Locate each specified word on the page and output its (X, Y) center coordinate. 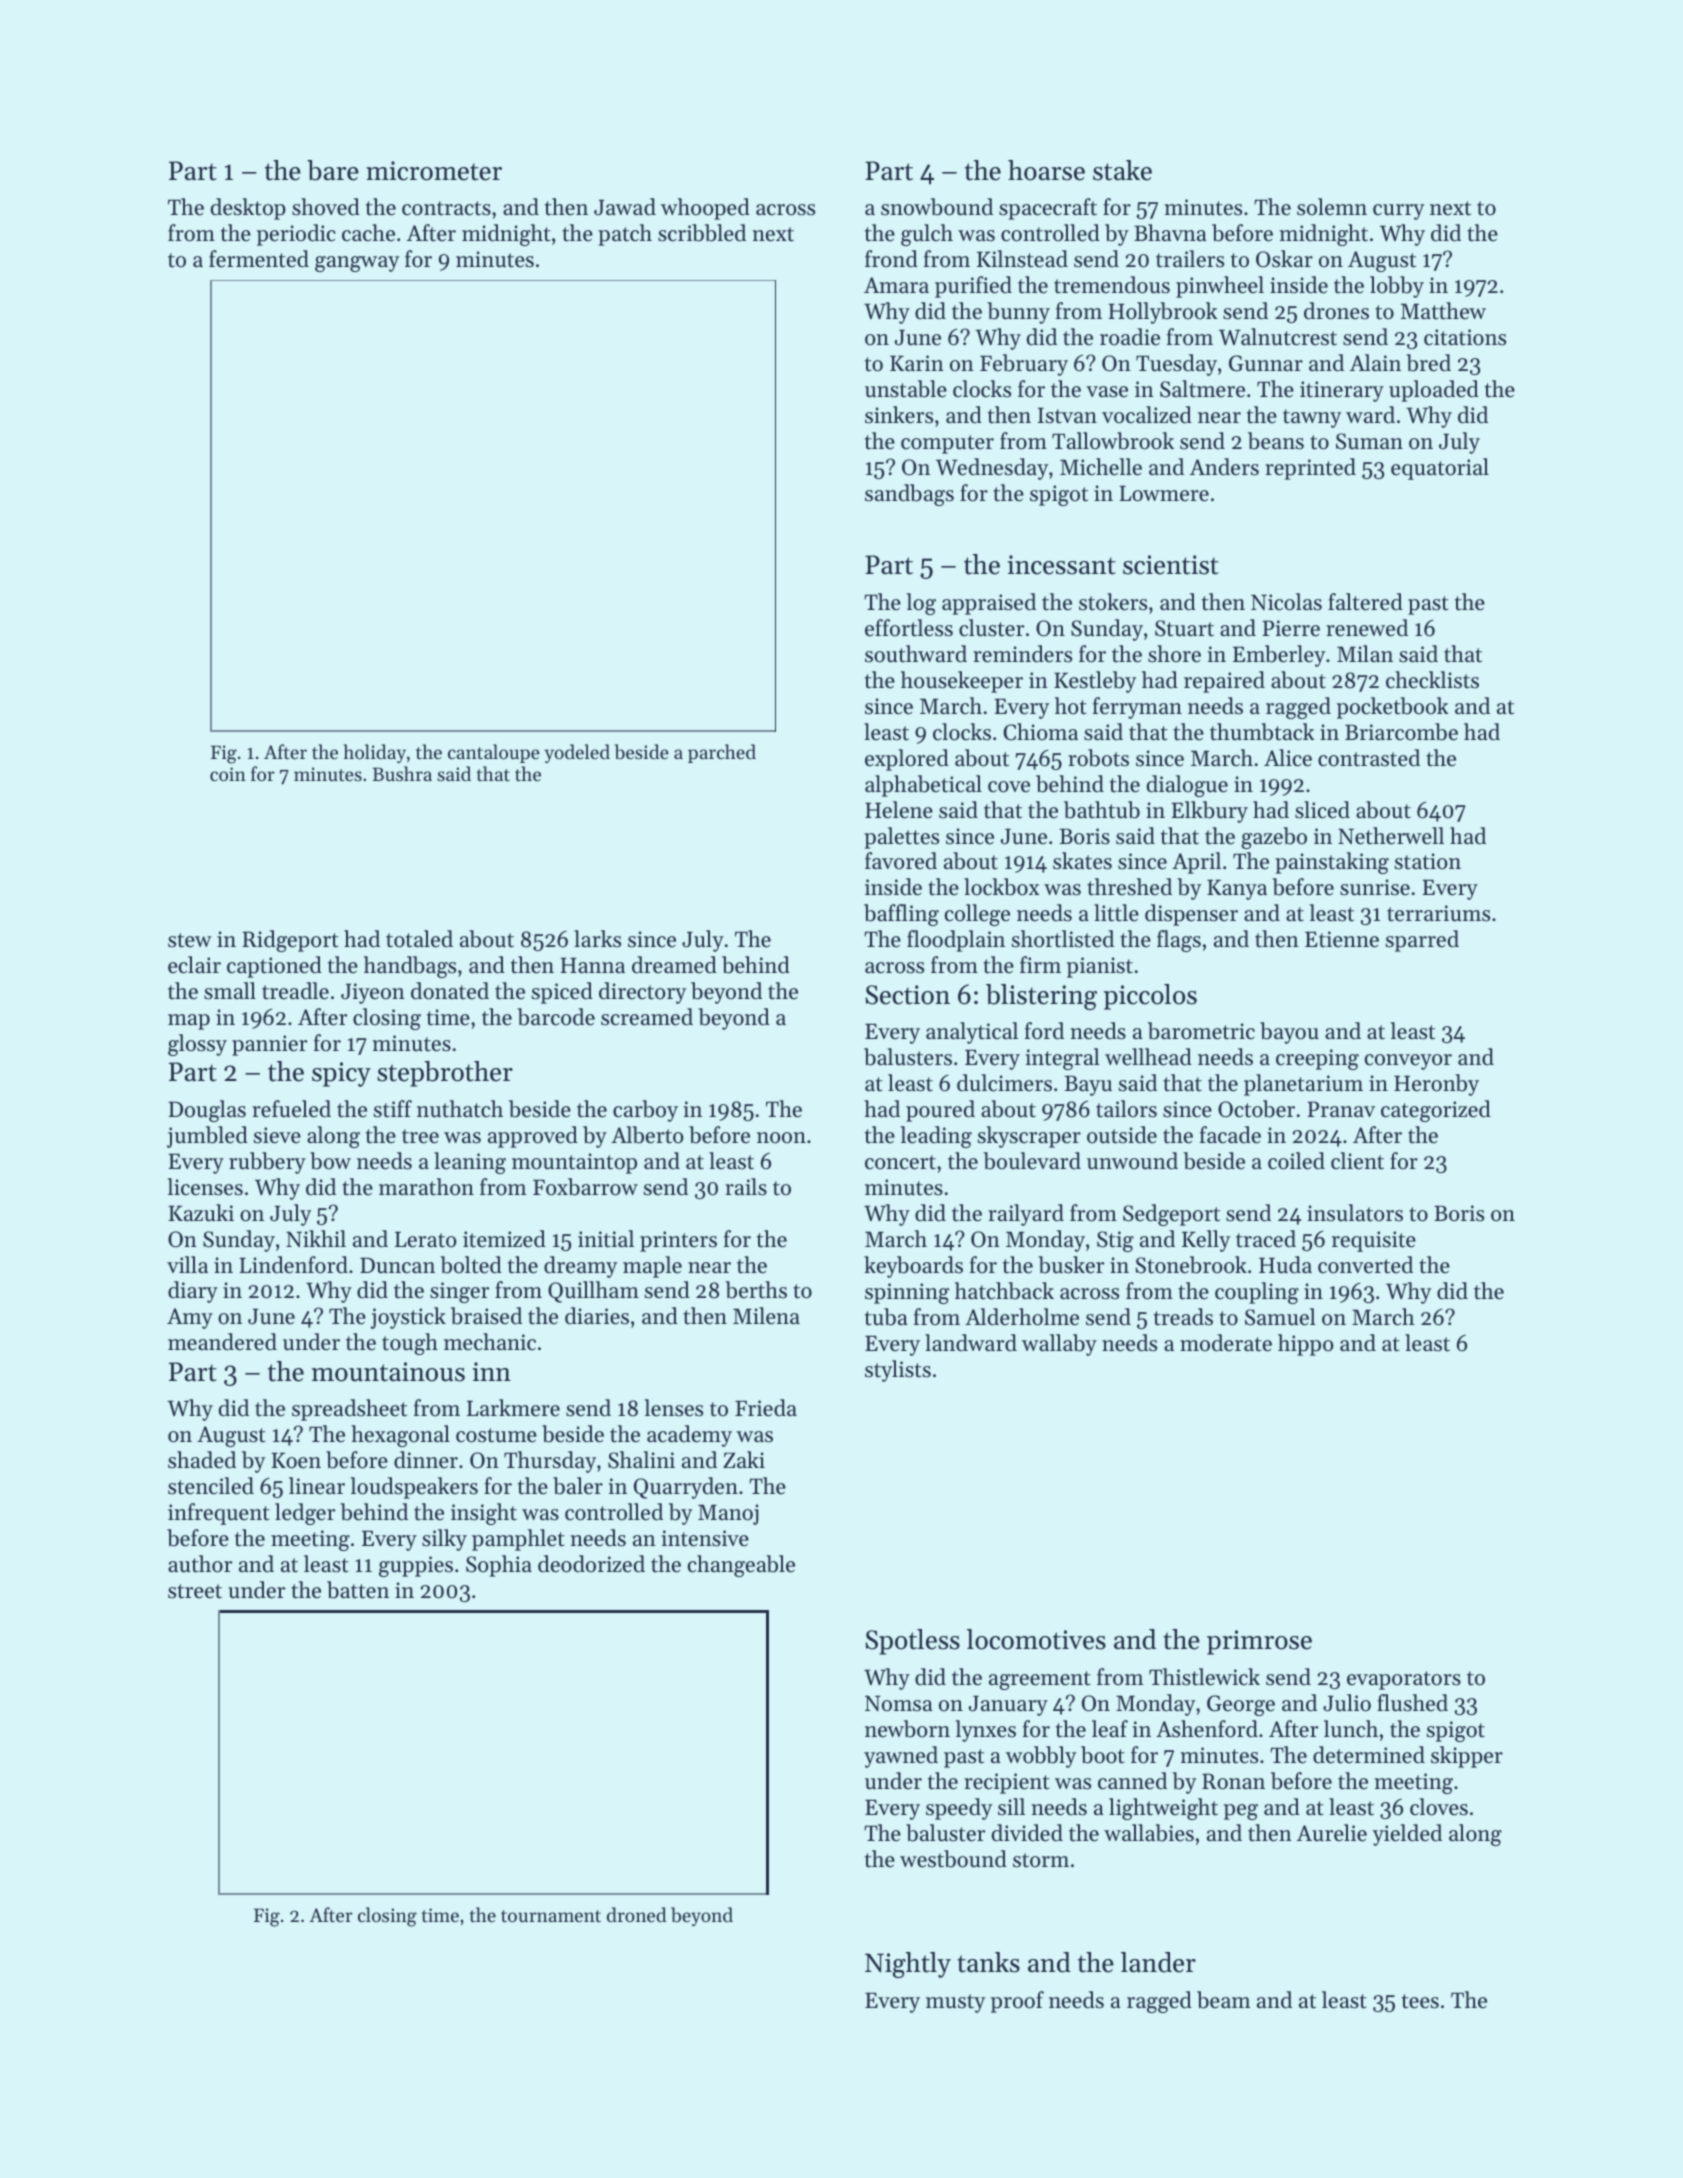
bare (333, 170)
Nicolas (1286, 602)
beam (1224, 2000)
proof (1017, 2002)
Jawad (625, 207)
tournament (551, 1916)
